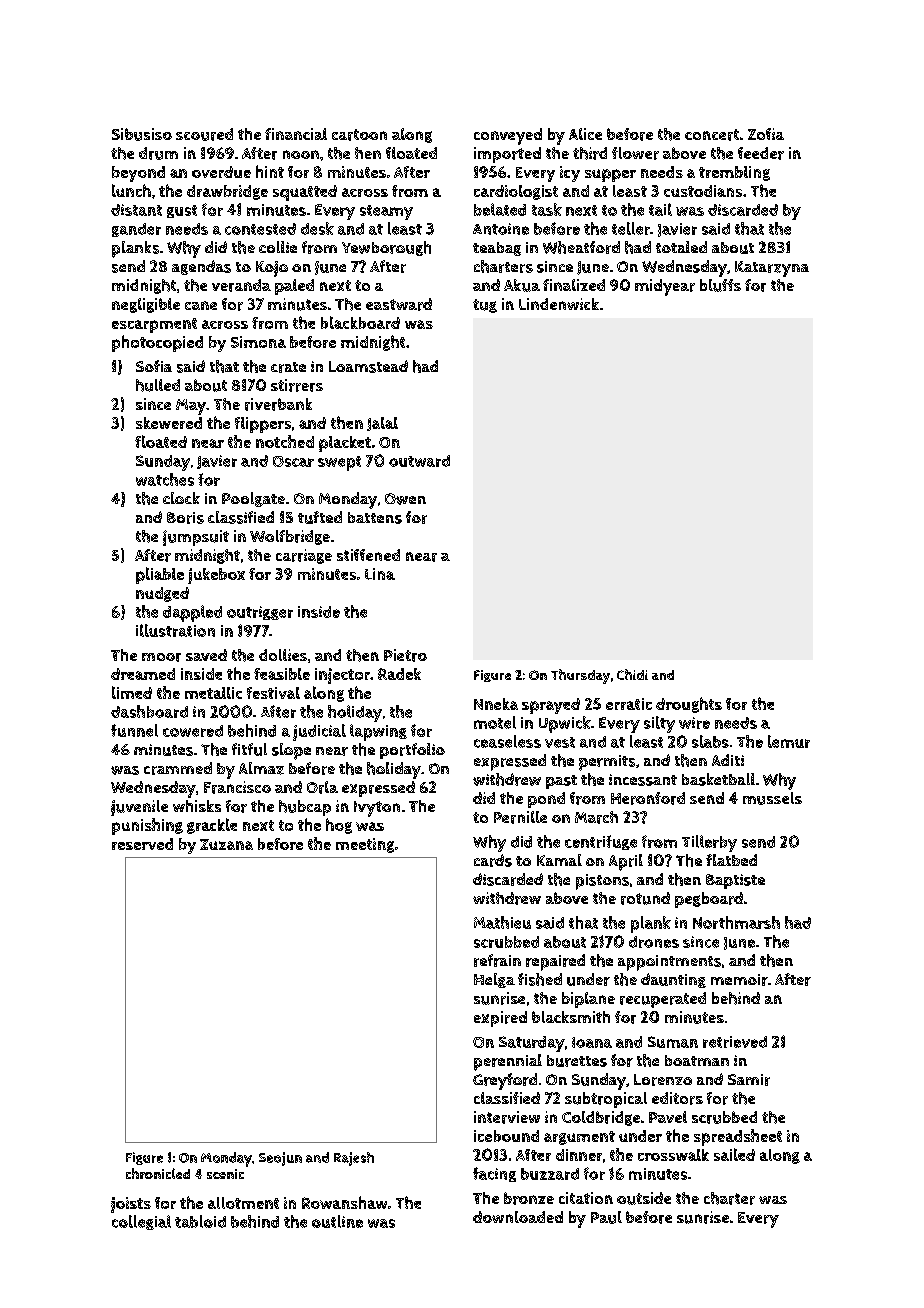  Describe the element at coordinates (772, 269) in the image. I see `Katarzyna` at that location.
